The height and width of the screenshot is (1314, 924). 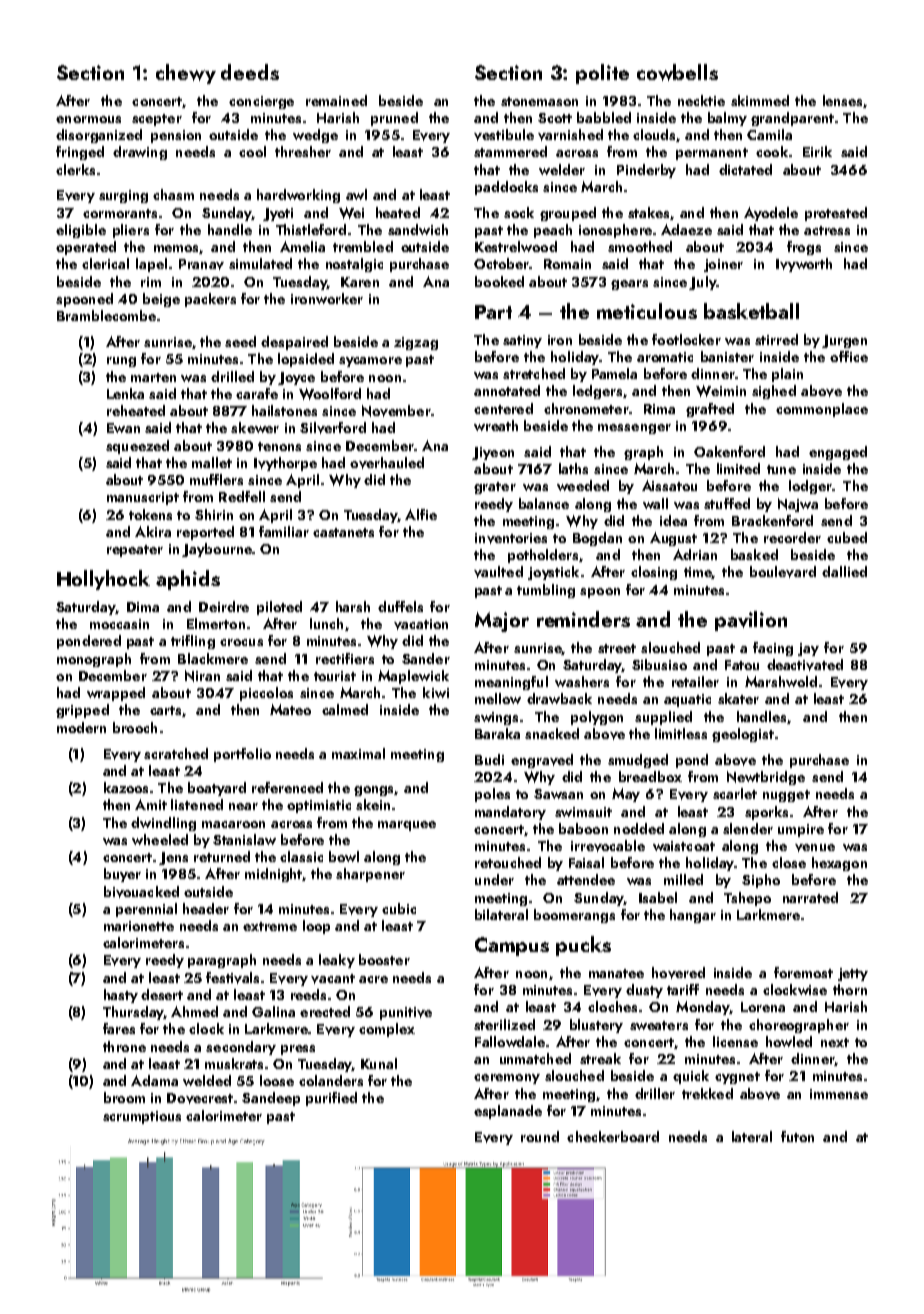 What do you see at coordinates (510, 813) in the screenshot?
I see `mandatory` at bounding box center [510, 813].
